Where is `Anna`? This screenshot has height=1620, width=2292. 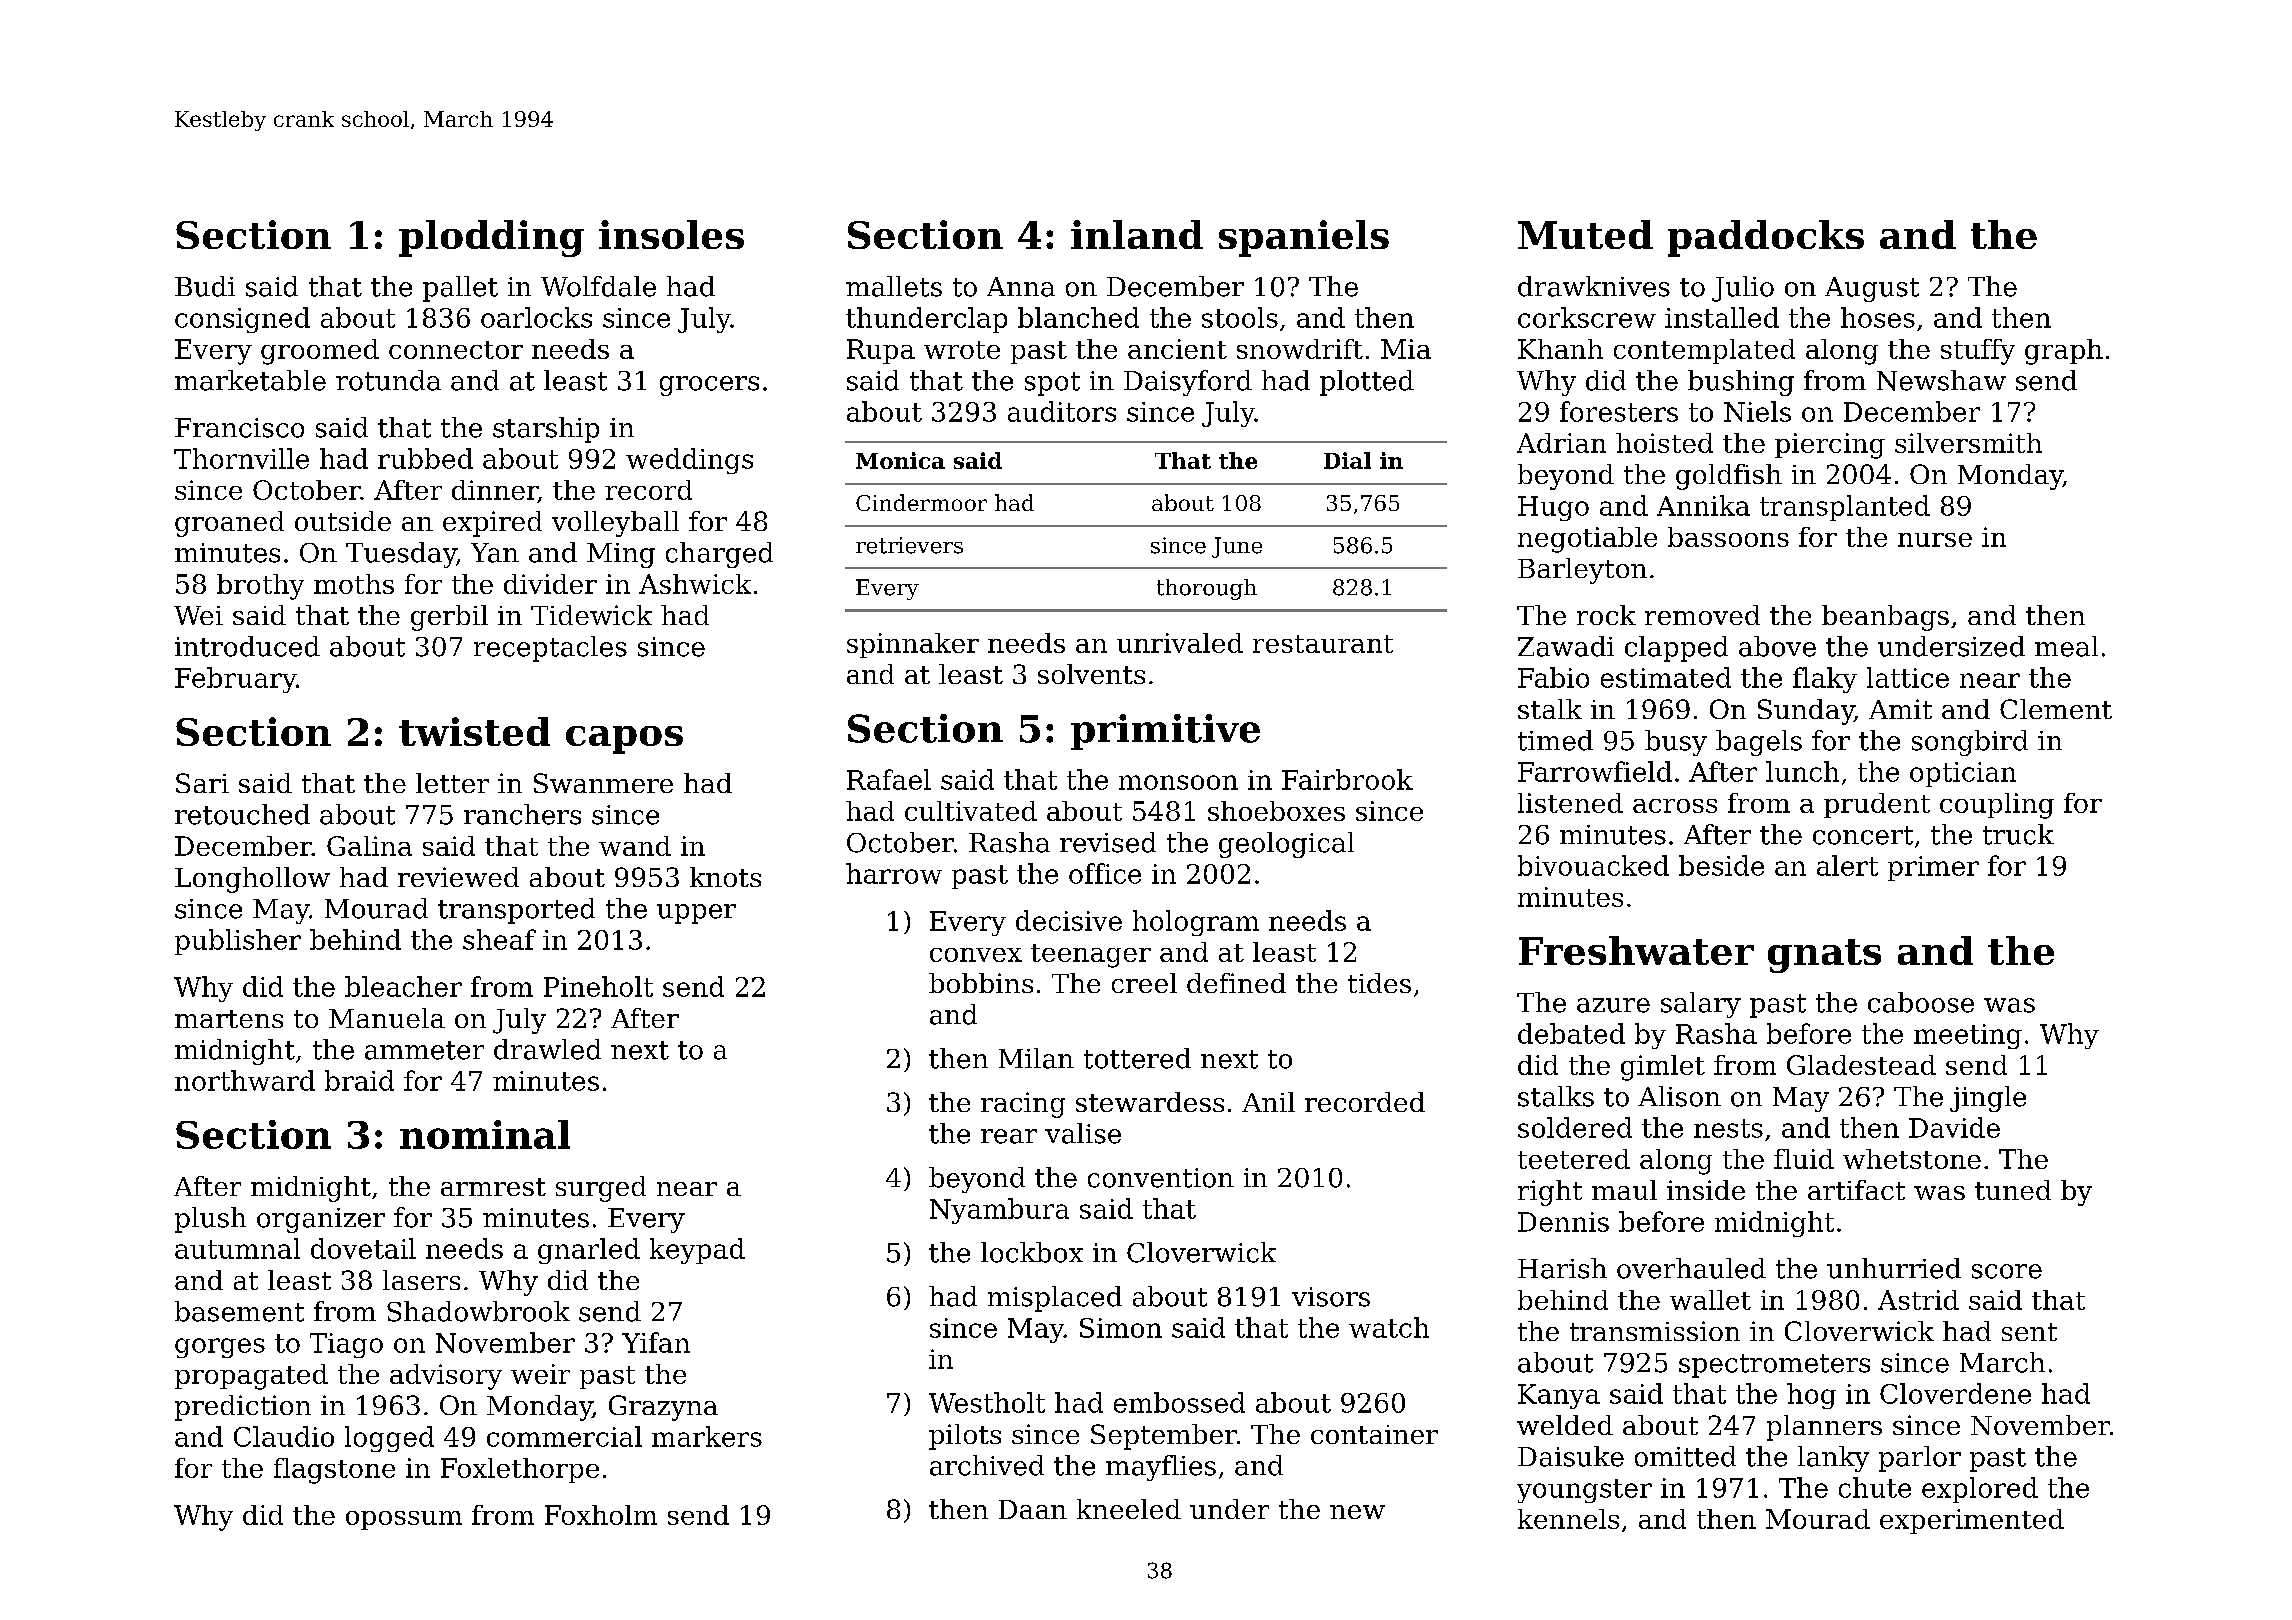
Anna is located at coordinates (1021, 287).
